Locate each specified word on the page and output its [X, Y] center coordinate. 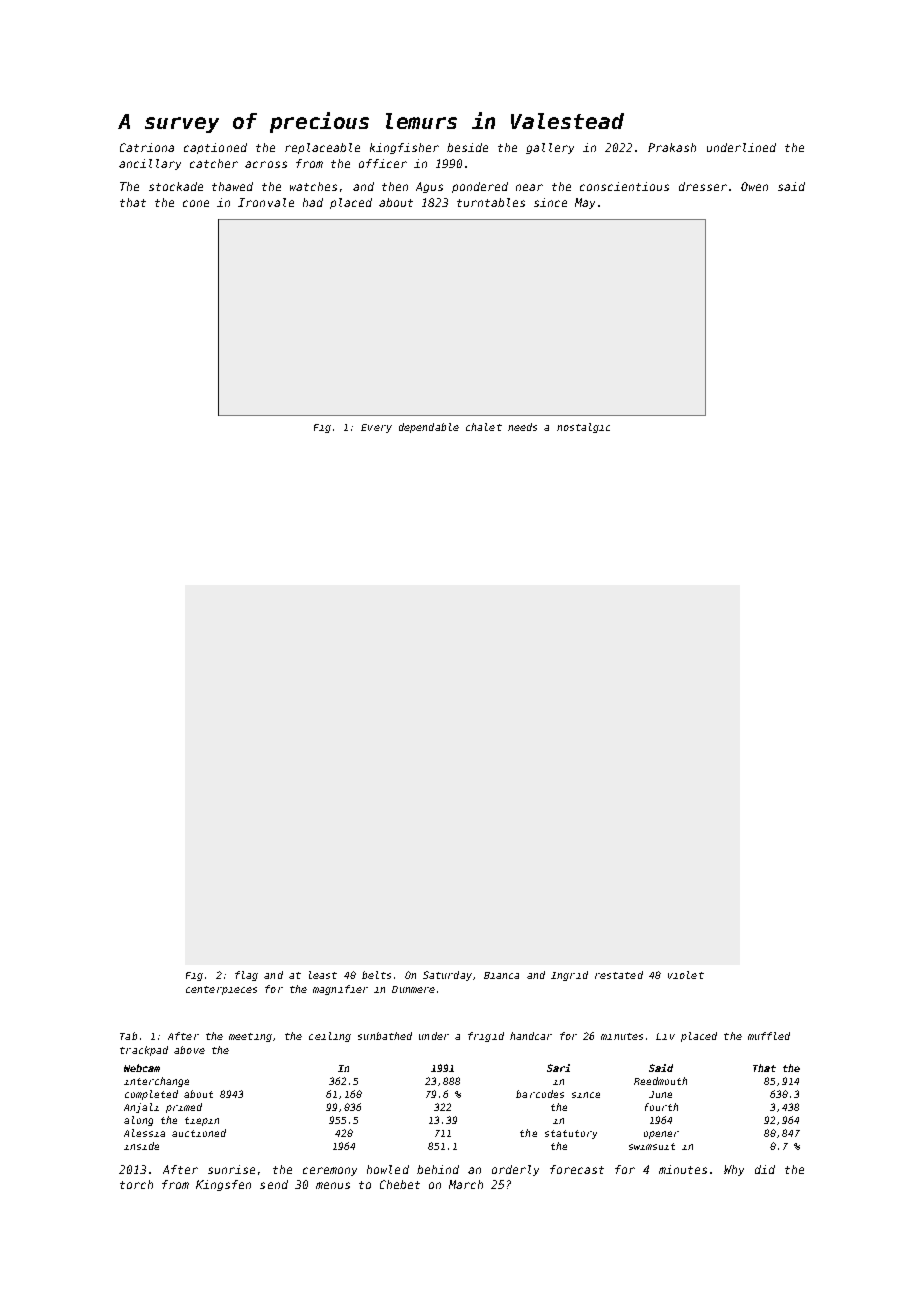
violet [686, 975]
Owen [754, 186]
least [323, 975]
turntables [491, 202]
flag [246, 976]
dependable [429, 428]
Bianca [501, 975]
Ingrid [569, 976]
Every [376, 428]
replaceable [322, 148]
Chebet [400, 1184]
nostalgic [583, 428]
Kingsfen [223, 1185]
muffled [769, 1036]
